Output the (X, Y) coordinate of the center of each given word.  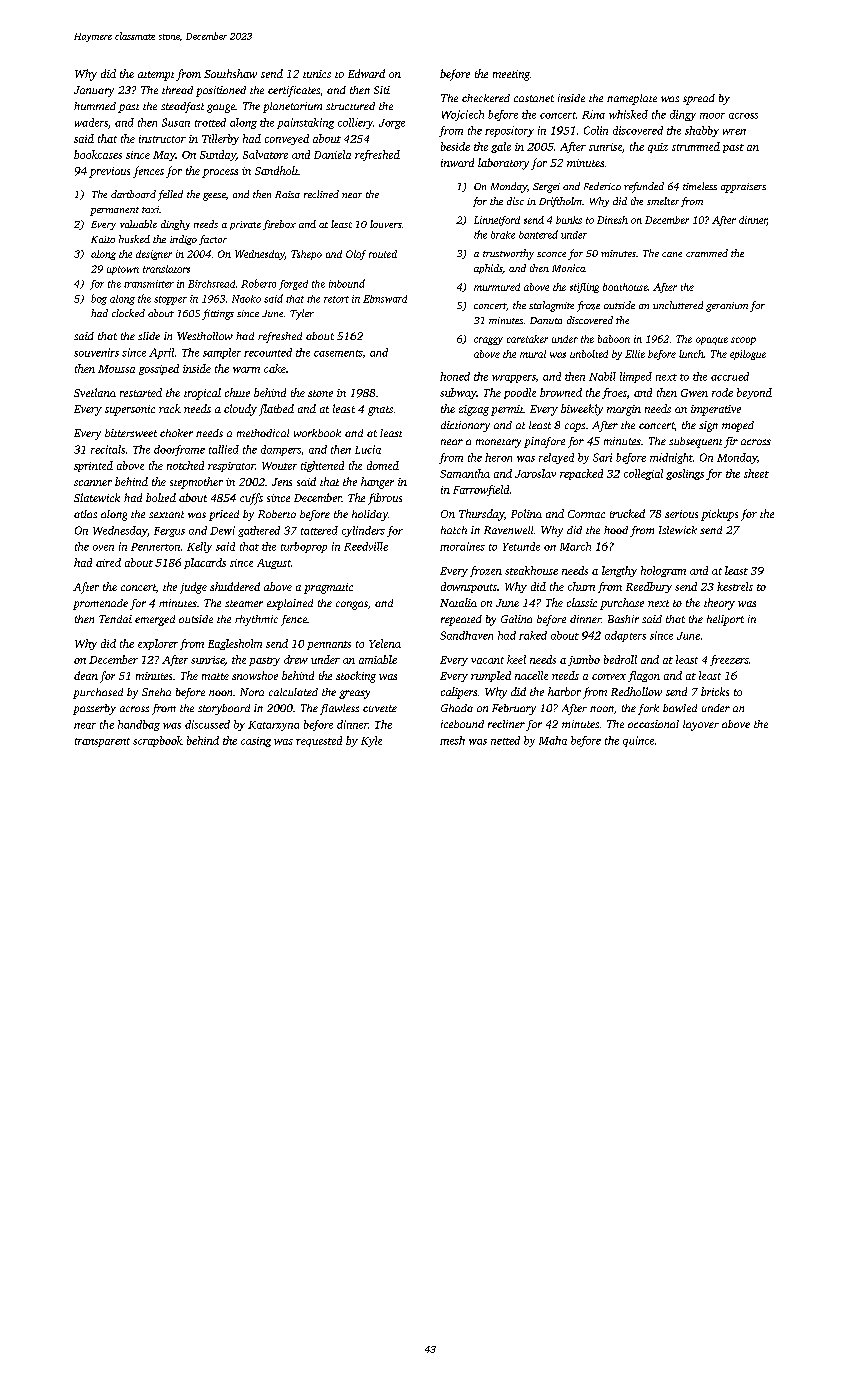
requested (319, 741)
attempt (156, 76)
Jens (282, 482)
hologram (663, 571)
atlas (85, 514)
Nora (252, 692)
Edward (366, 73)
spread (699, 99)
